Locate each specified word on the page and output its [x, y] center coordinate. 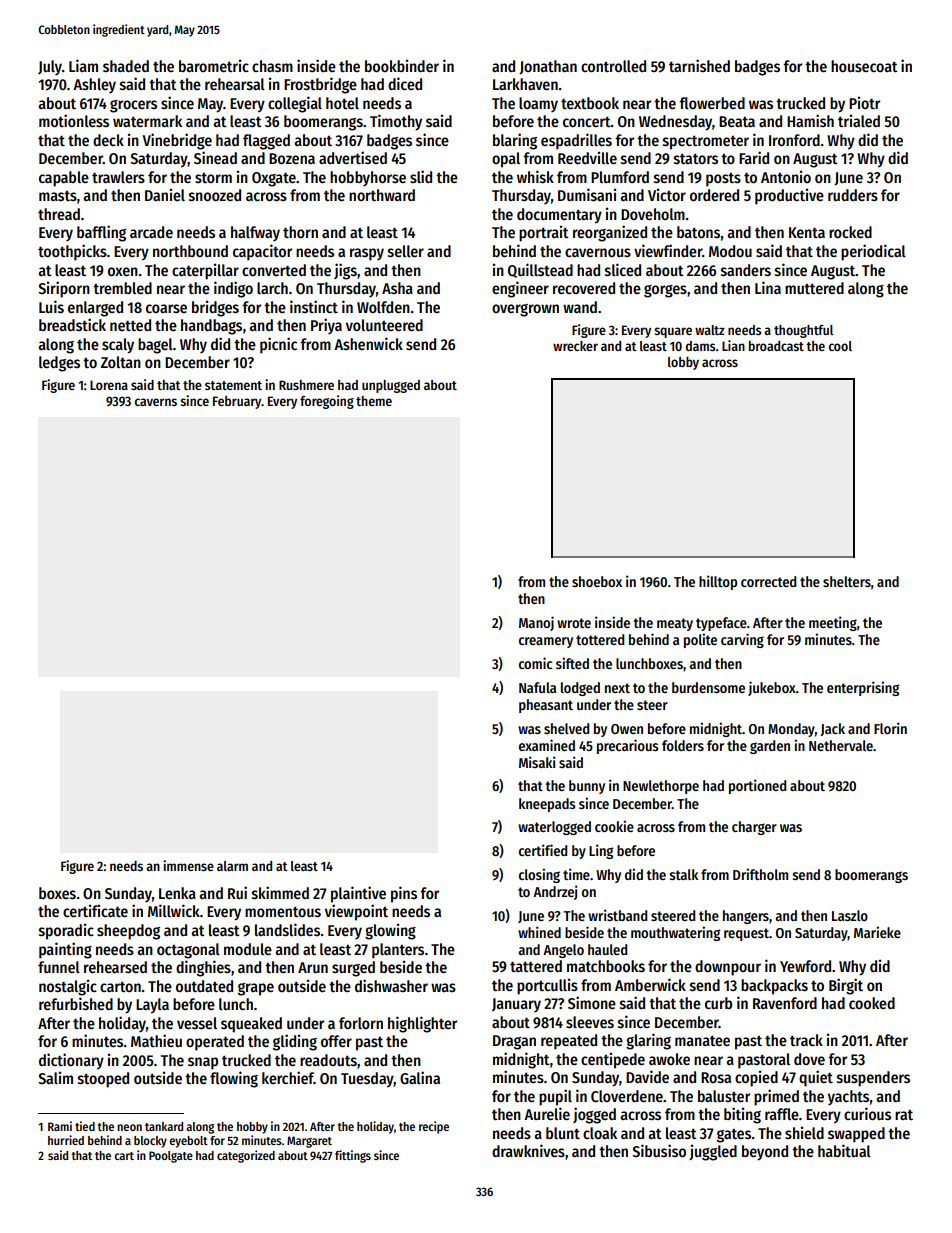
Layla [152, 1006]
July [50, 67]
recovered [584, 288]
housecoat [864, 66]
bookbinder [402, 65]
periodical [873, 252]
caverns [156, 402]
